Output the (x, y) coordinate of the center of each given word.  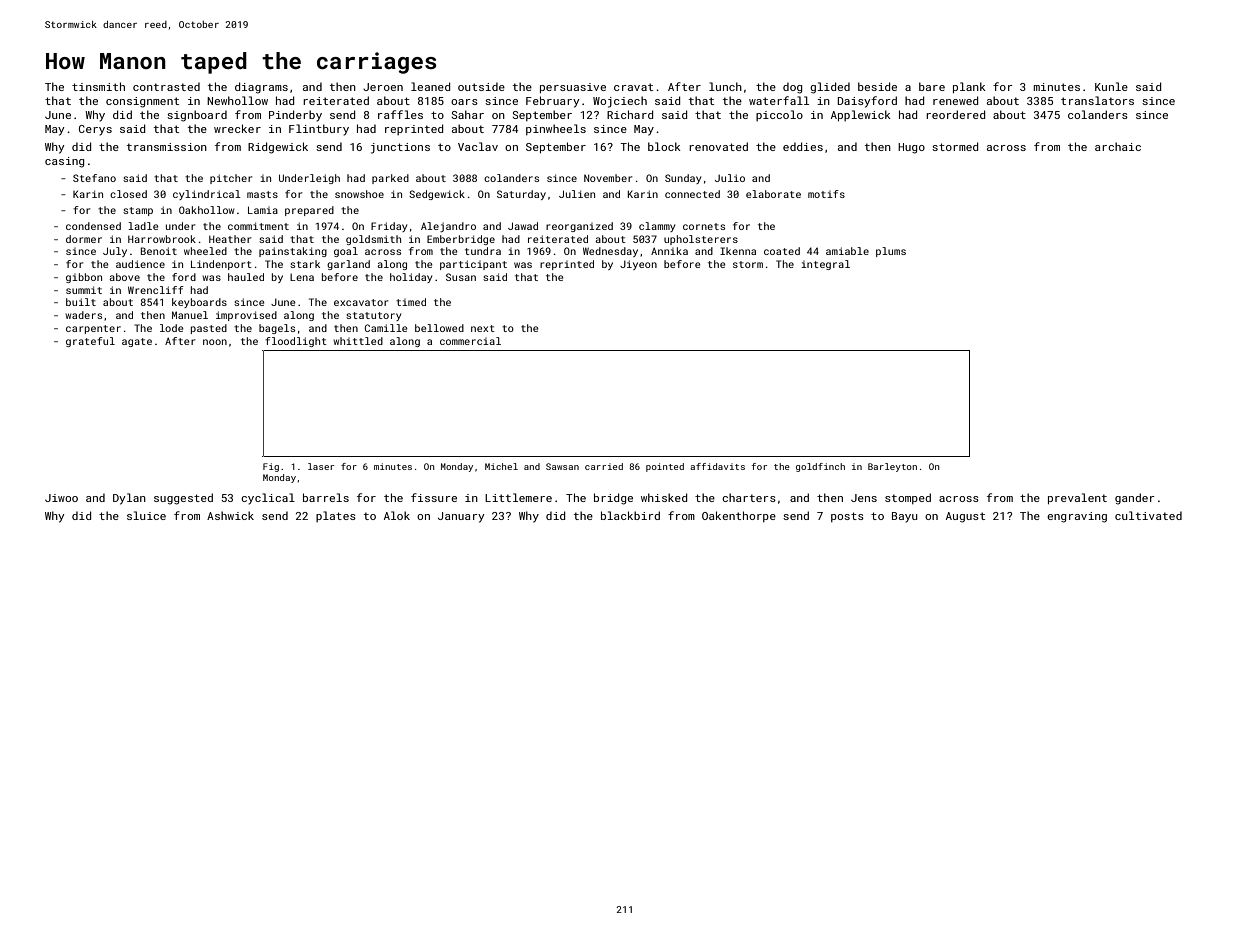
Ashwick (230, 515)
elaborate (773, 194)
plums (891, 252)
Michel (501, 466)
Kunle (1111, 86)
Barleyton (892, 467)
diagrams (261, 88)
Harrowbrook (162, 239)
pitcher (231, 179)
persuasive (573, 88)
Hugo (911, 148)
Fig (271, 467)
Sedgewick (437, 195)
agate (137, 342)
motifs (826, 194)
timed (411, 302)
